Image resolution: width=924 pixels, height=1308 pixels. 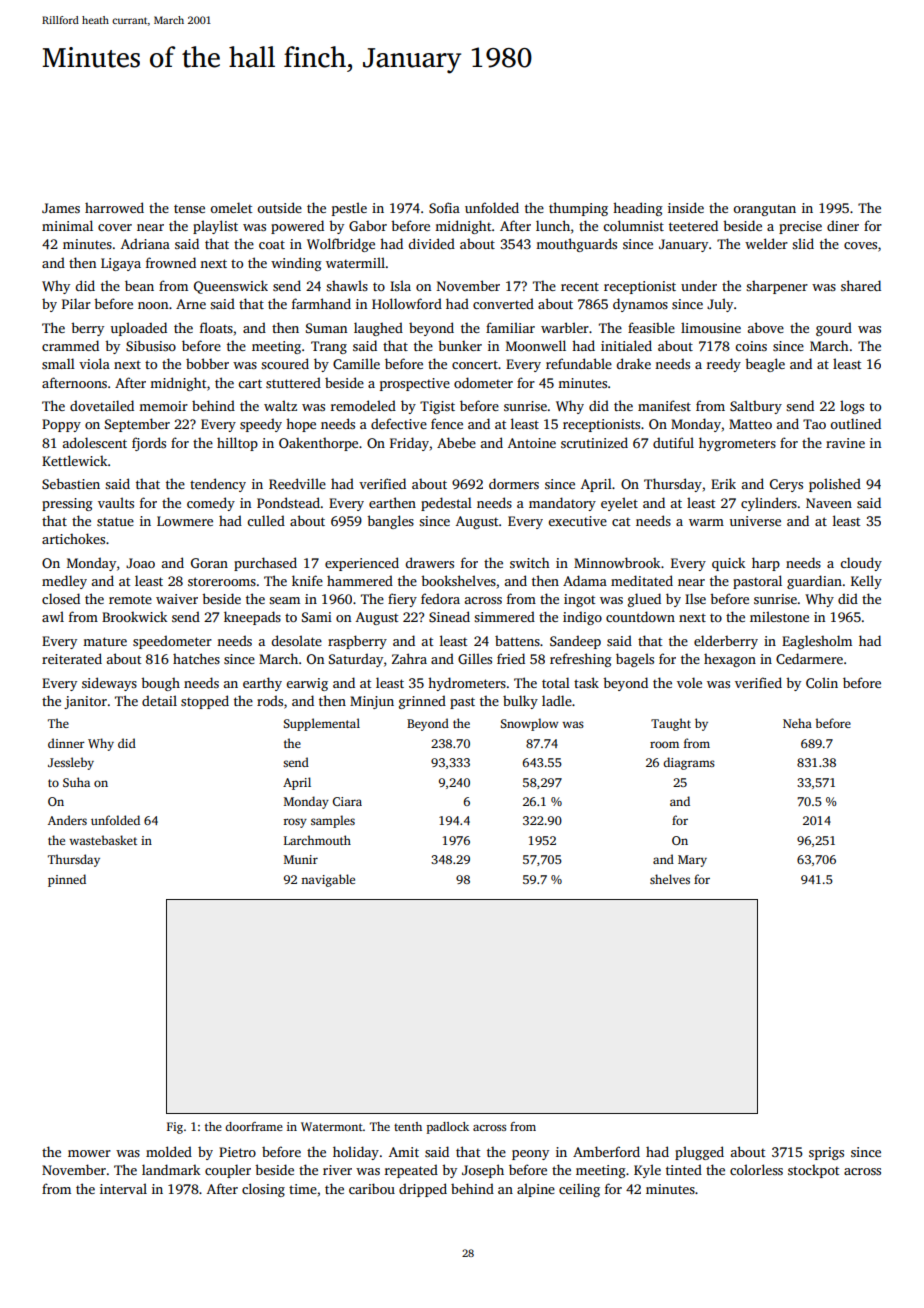 What do you see at coordinates (737, 444) in the screenshot?
I see `hygrometers` at bounding box center [737, 444].
